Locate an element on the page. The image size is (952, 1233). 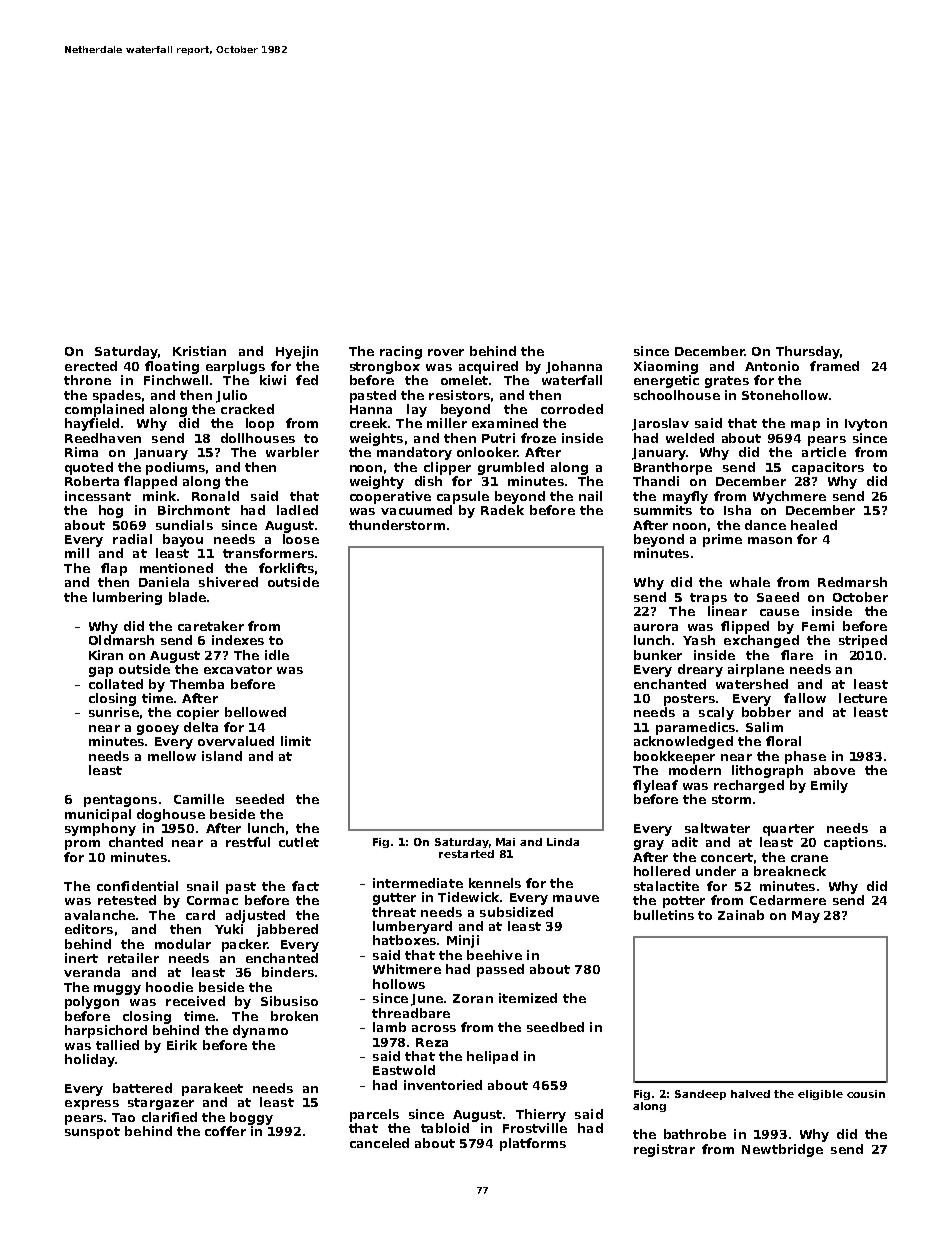
prom is located at coordinates (82, 845).
